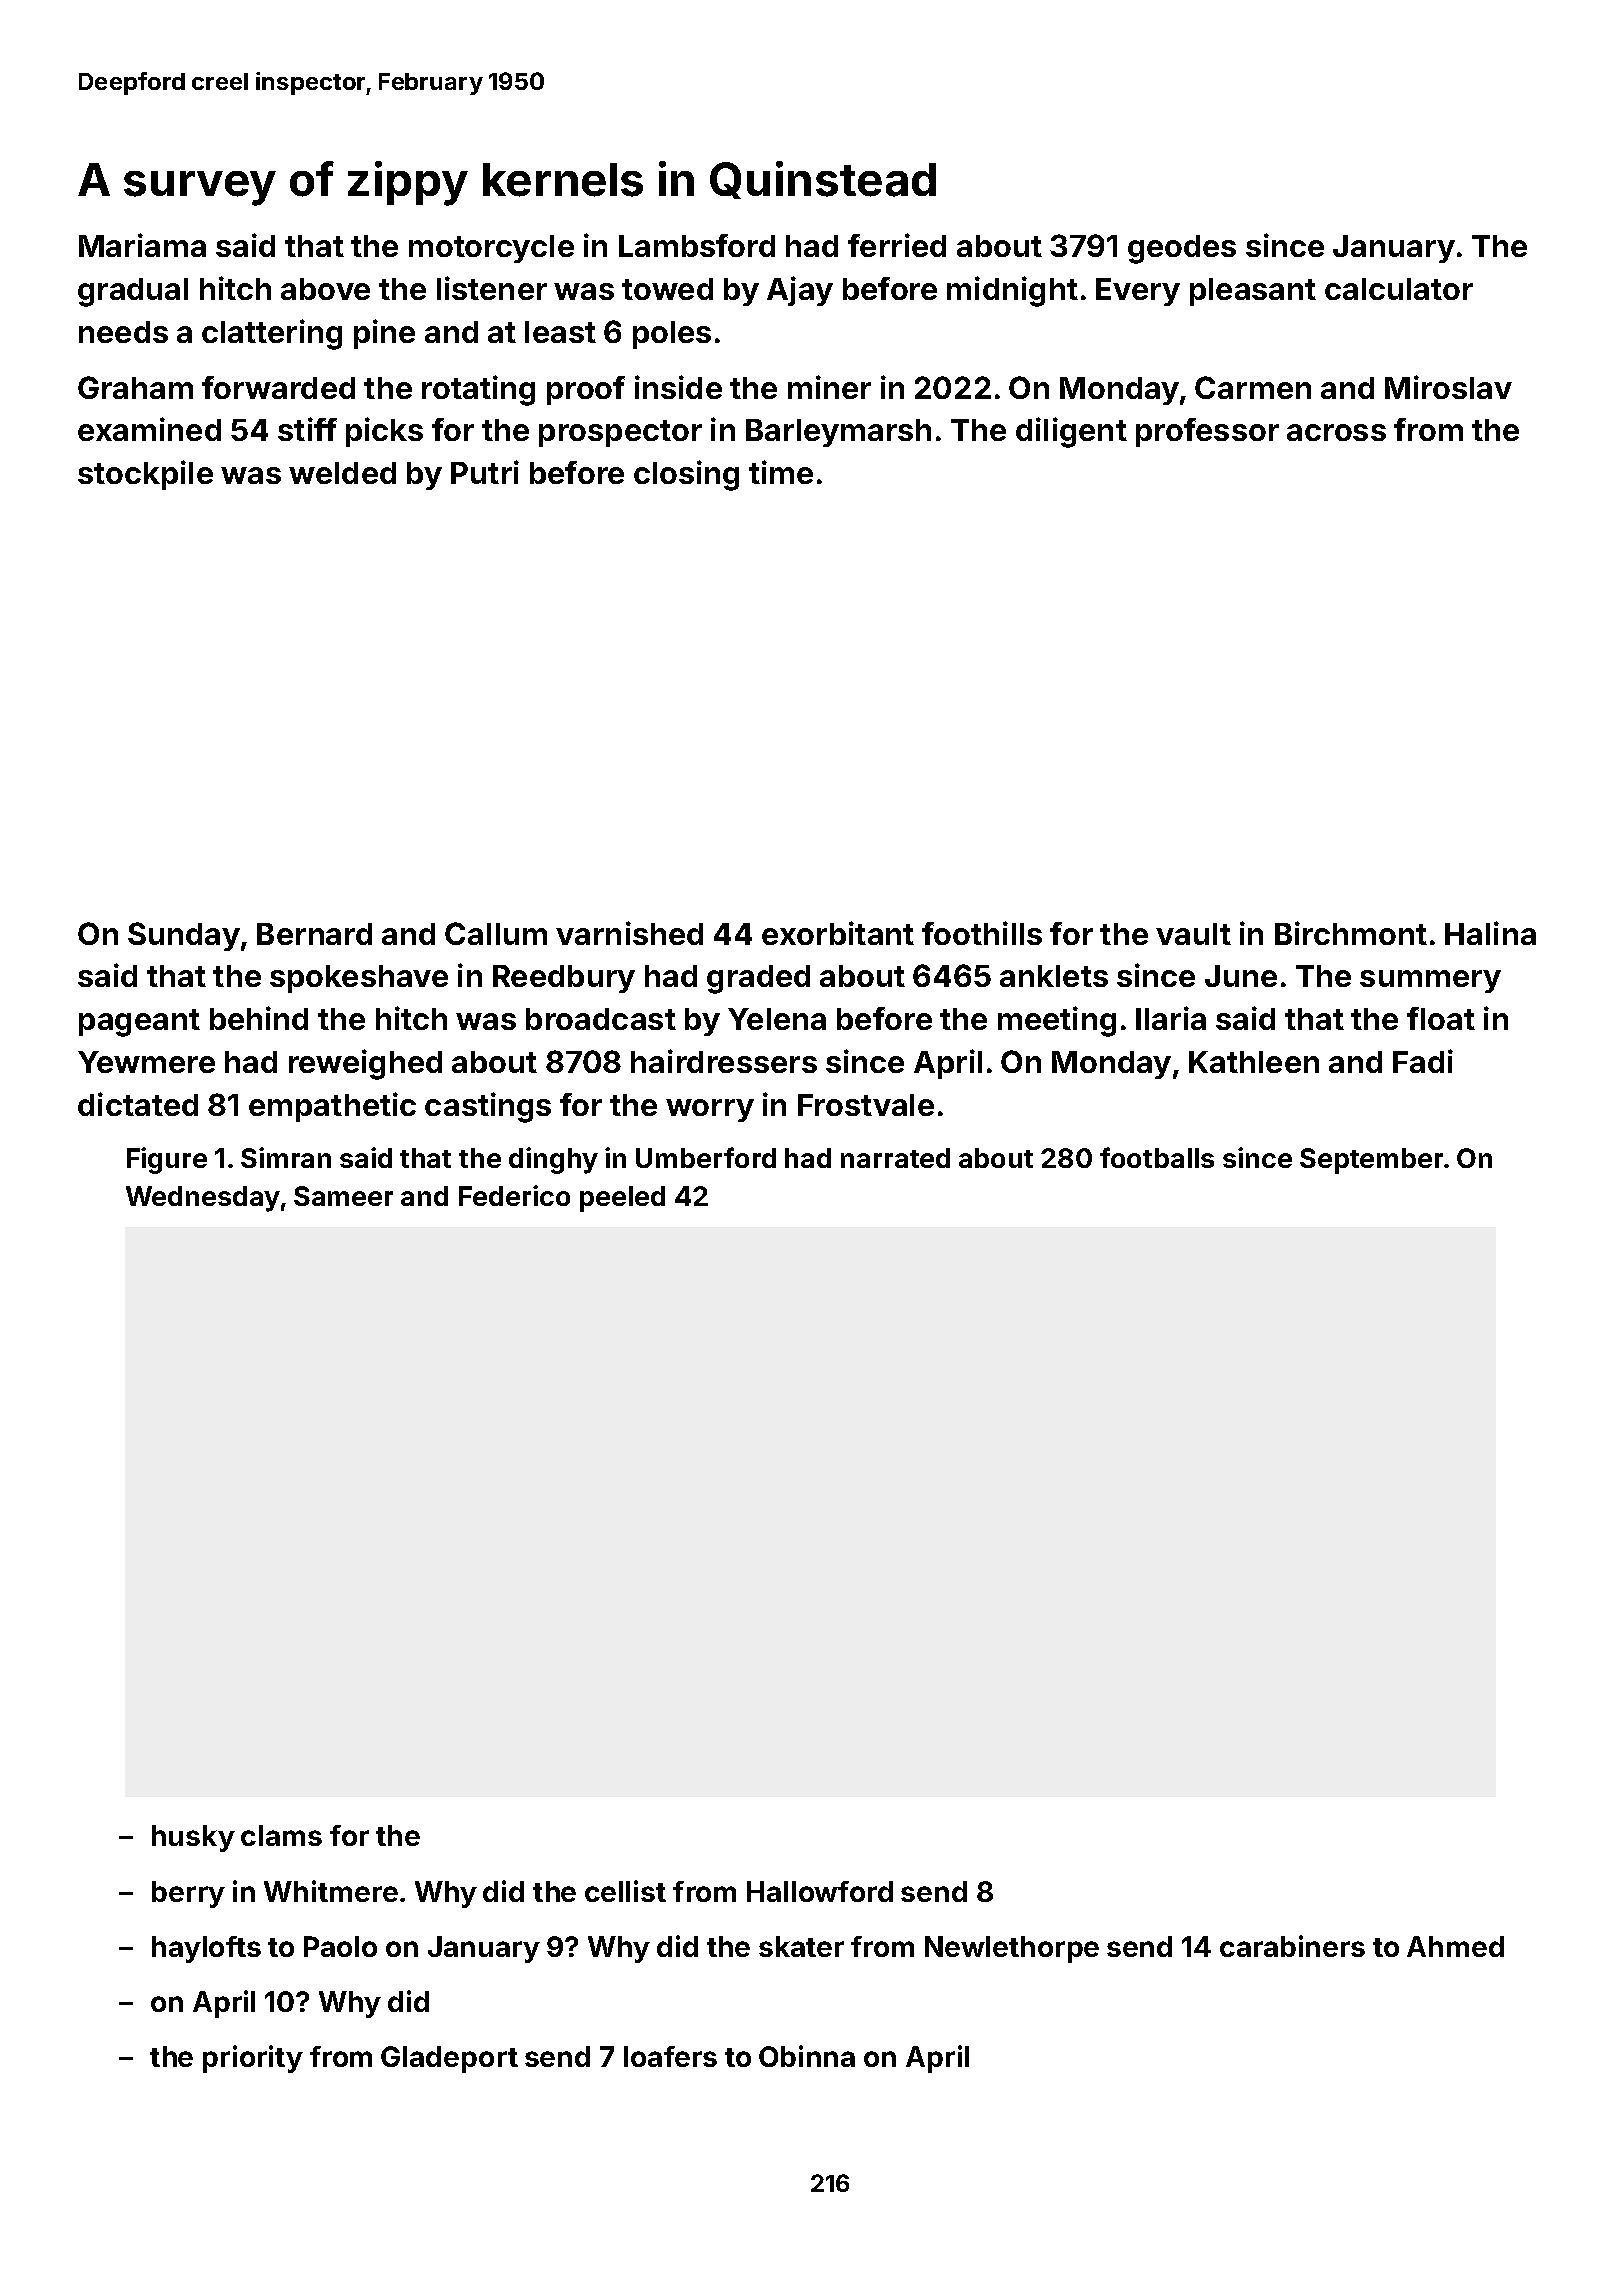  What do you see at coordinates (1399, 289) in the screenshot?
I see `calculator` at bounding box center [1399, 289].
